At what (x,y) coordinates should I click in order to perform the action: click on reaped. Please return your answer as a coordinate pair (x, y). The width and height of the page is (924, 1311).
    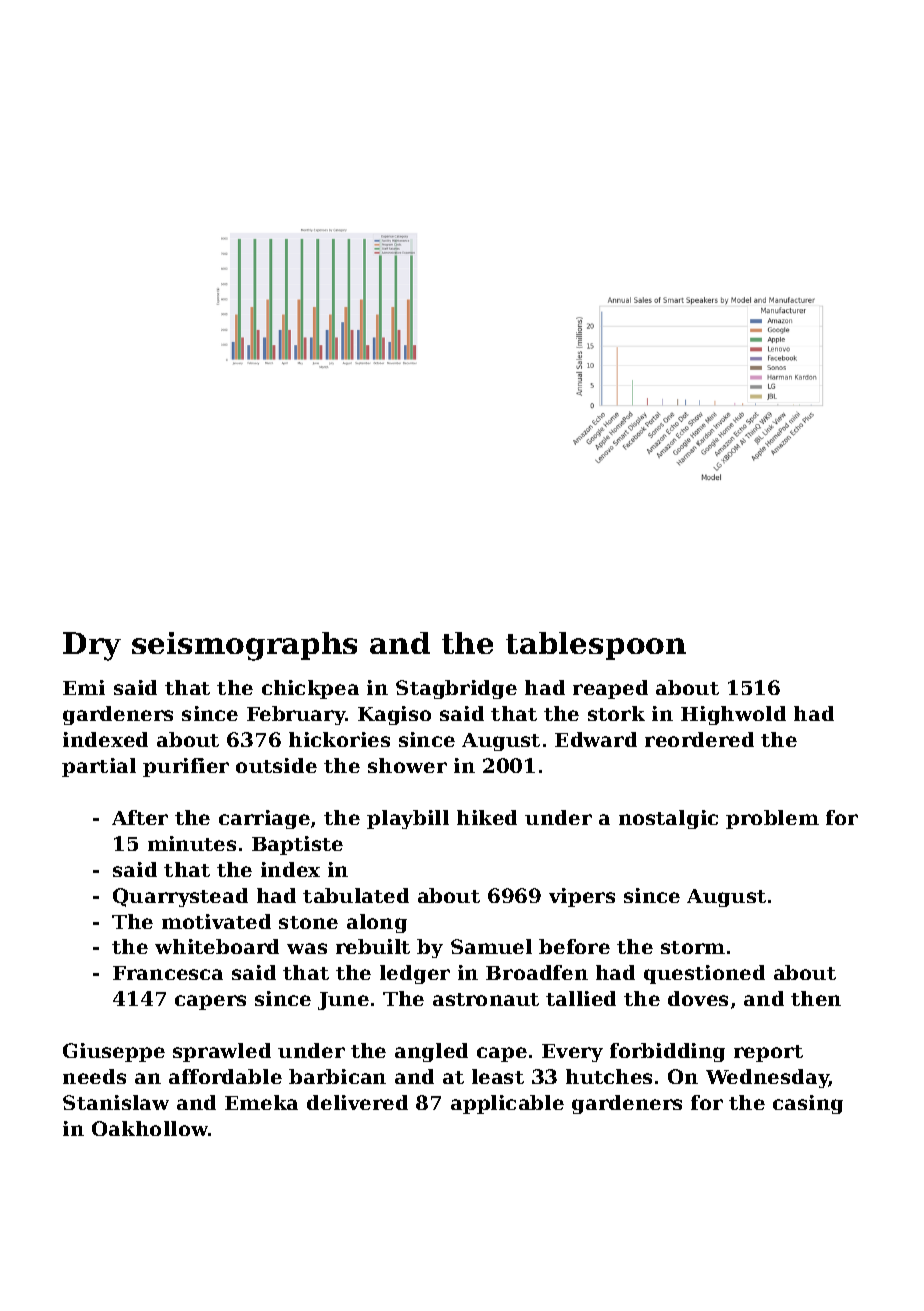
    Looking at the image, I should click on (610, 689).
